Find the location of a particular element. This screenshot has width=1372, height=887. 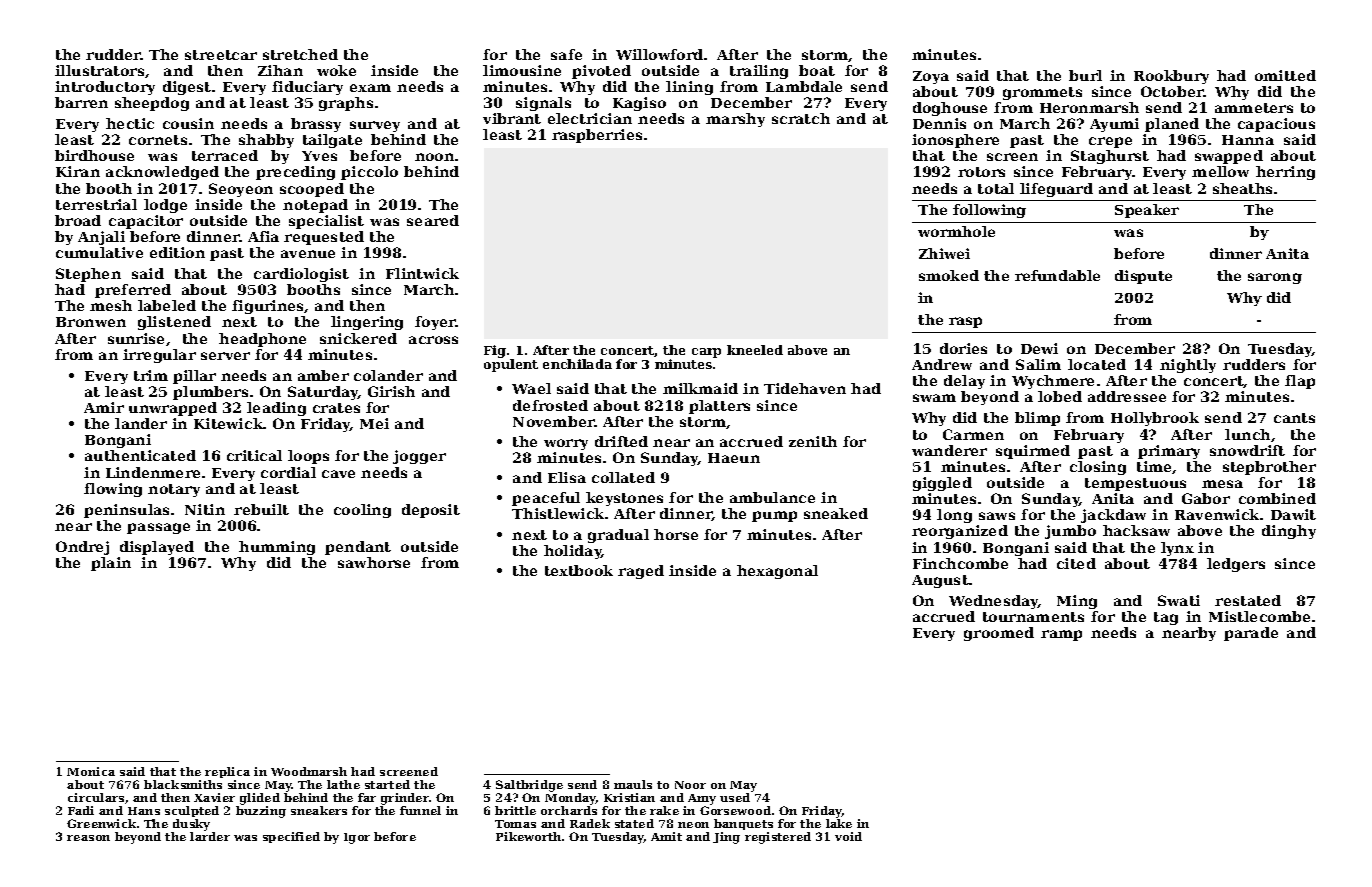

digest is located at coordinates (187, 88).
